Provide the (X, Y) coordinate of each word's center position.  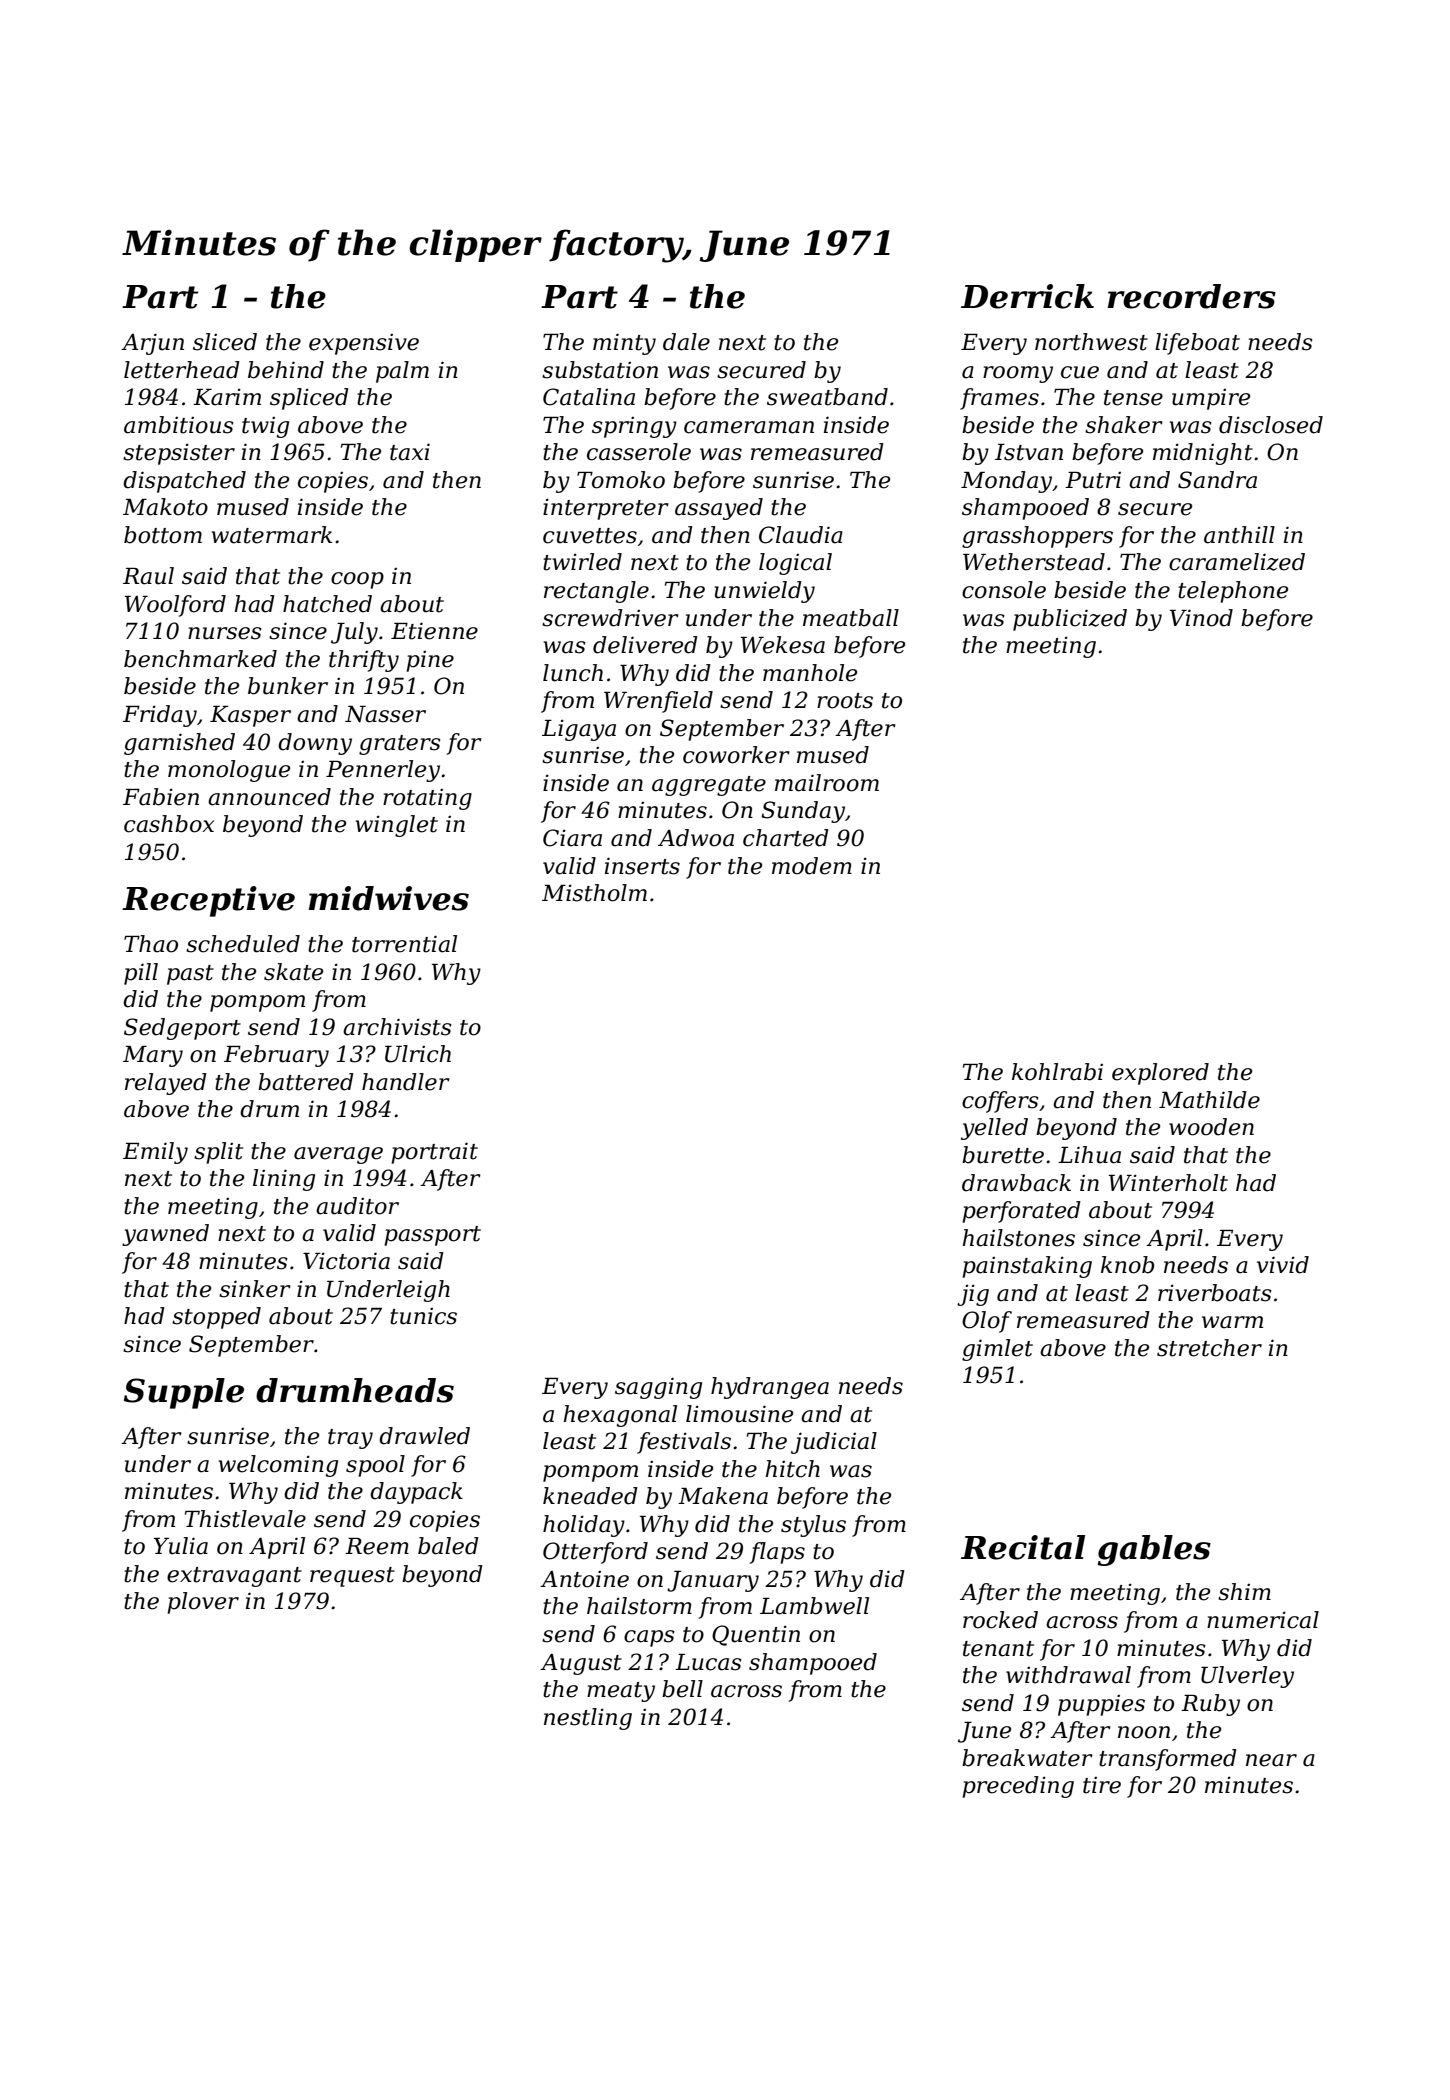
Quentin (756, 1635)
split (218, 1153)
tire (1102, 1785)
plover (203, 1603)
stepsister (179, 454)
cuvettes (590, 536)
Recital (1023, 1547)
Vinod (1201, 618)
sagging (658, 1388)
